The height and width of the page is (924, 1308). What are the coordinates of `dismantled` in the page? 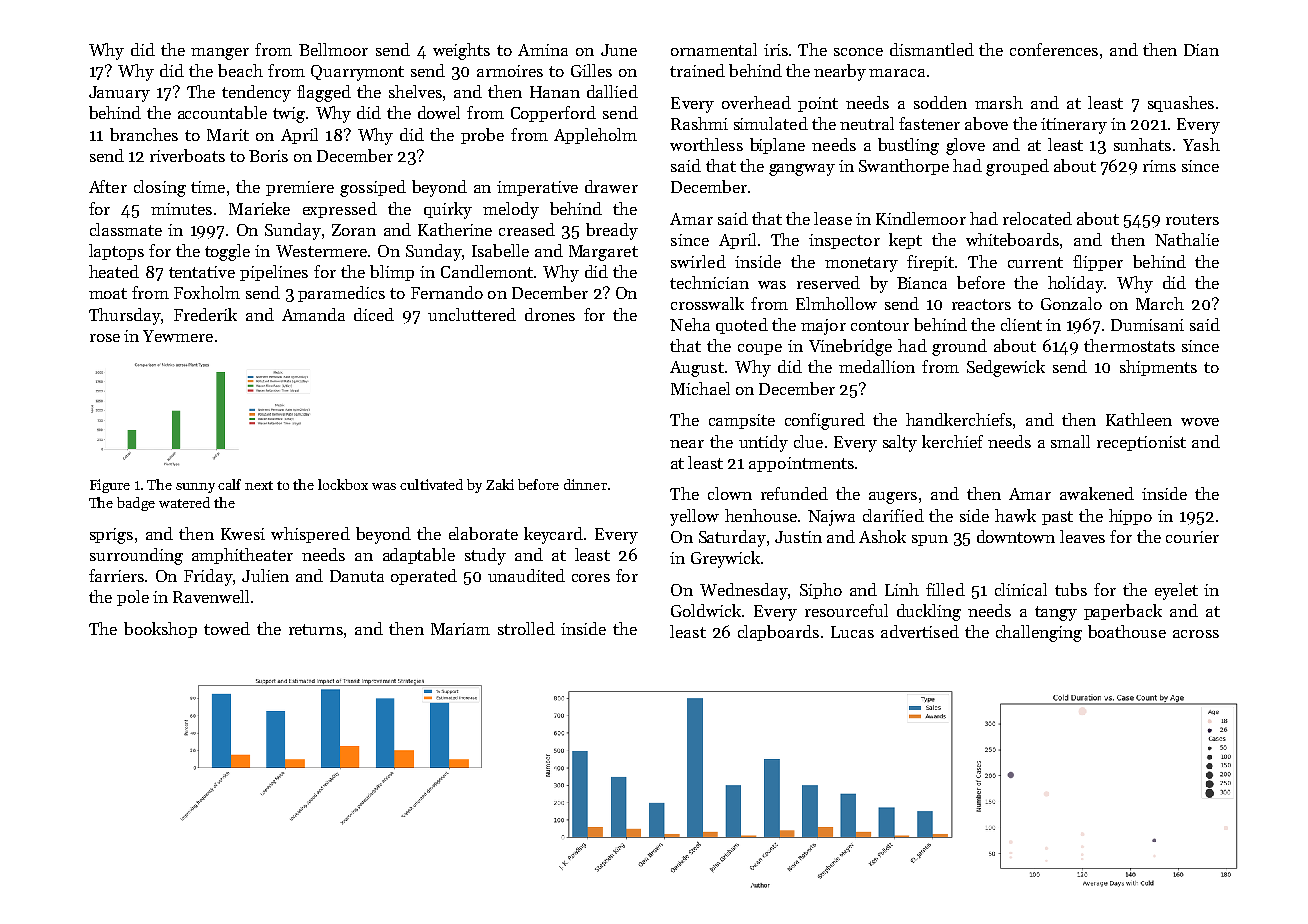 It's located at (932, 49).
